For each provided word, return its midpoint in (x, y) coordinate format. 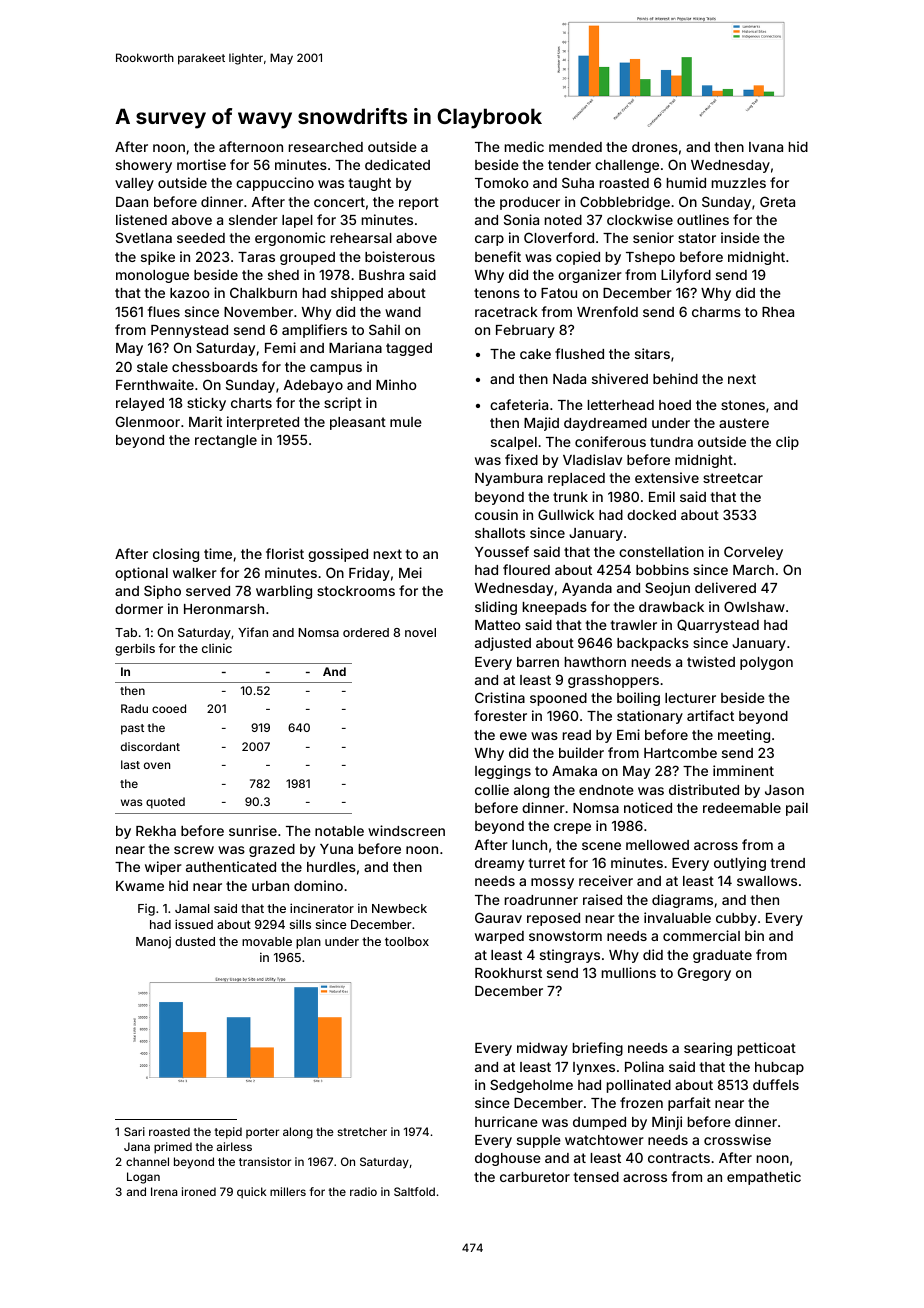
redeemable (742, 808)
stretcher (362, 1131)
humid (686, 182)
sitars (652, 353)
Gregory (704, 974)
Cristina (500, 697)
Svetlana (144, 237)
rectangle (226, 441)
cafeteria (519, 404)
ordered (366, 632)
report (419, 203)
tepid (228, 1133)
